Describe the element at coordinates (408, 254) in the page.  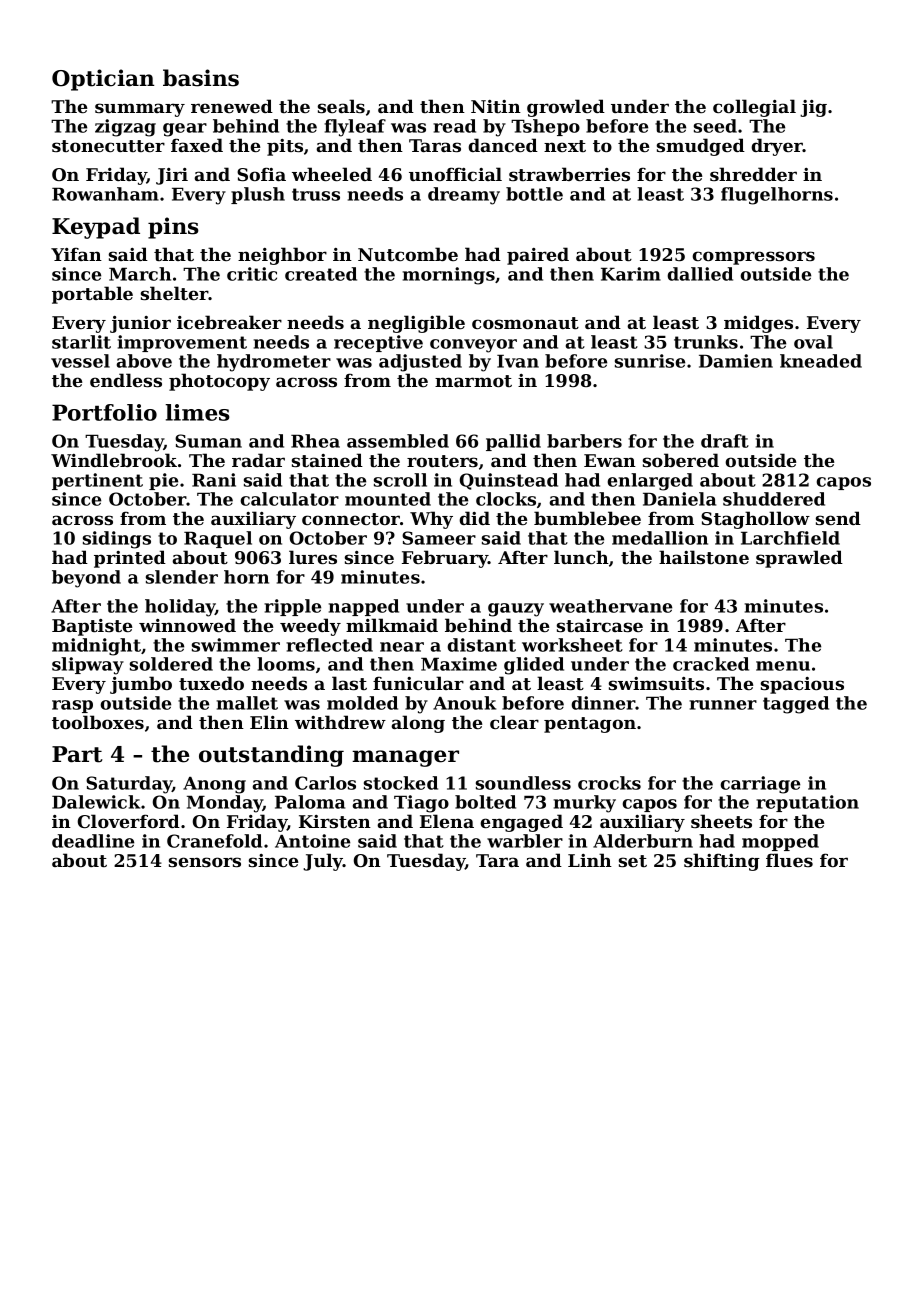
I see `Nutcombe` at that location.
